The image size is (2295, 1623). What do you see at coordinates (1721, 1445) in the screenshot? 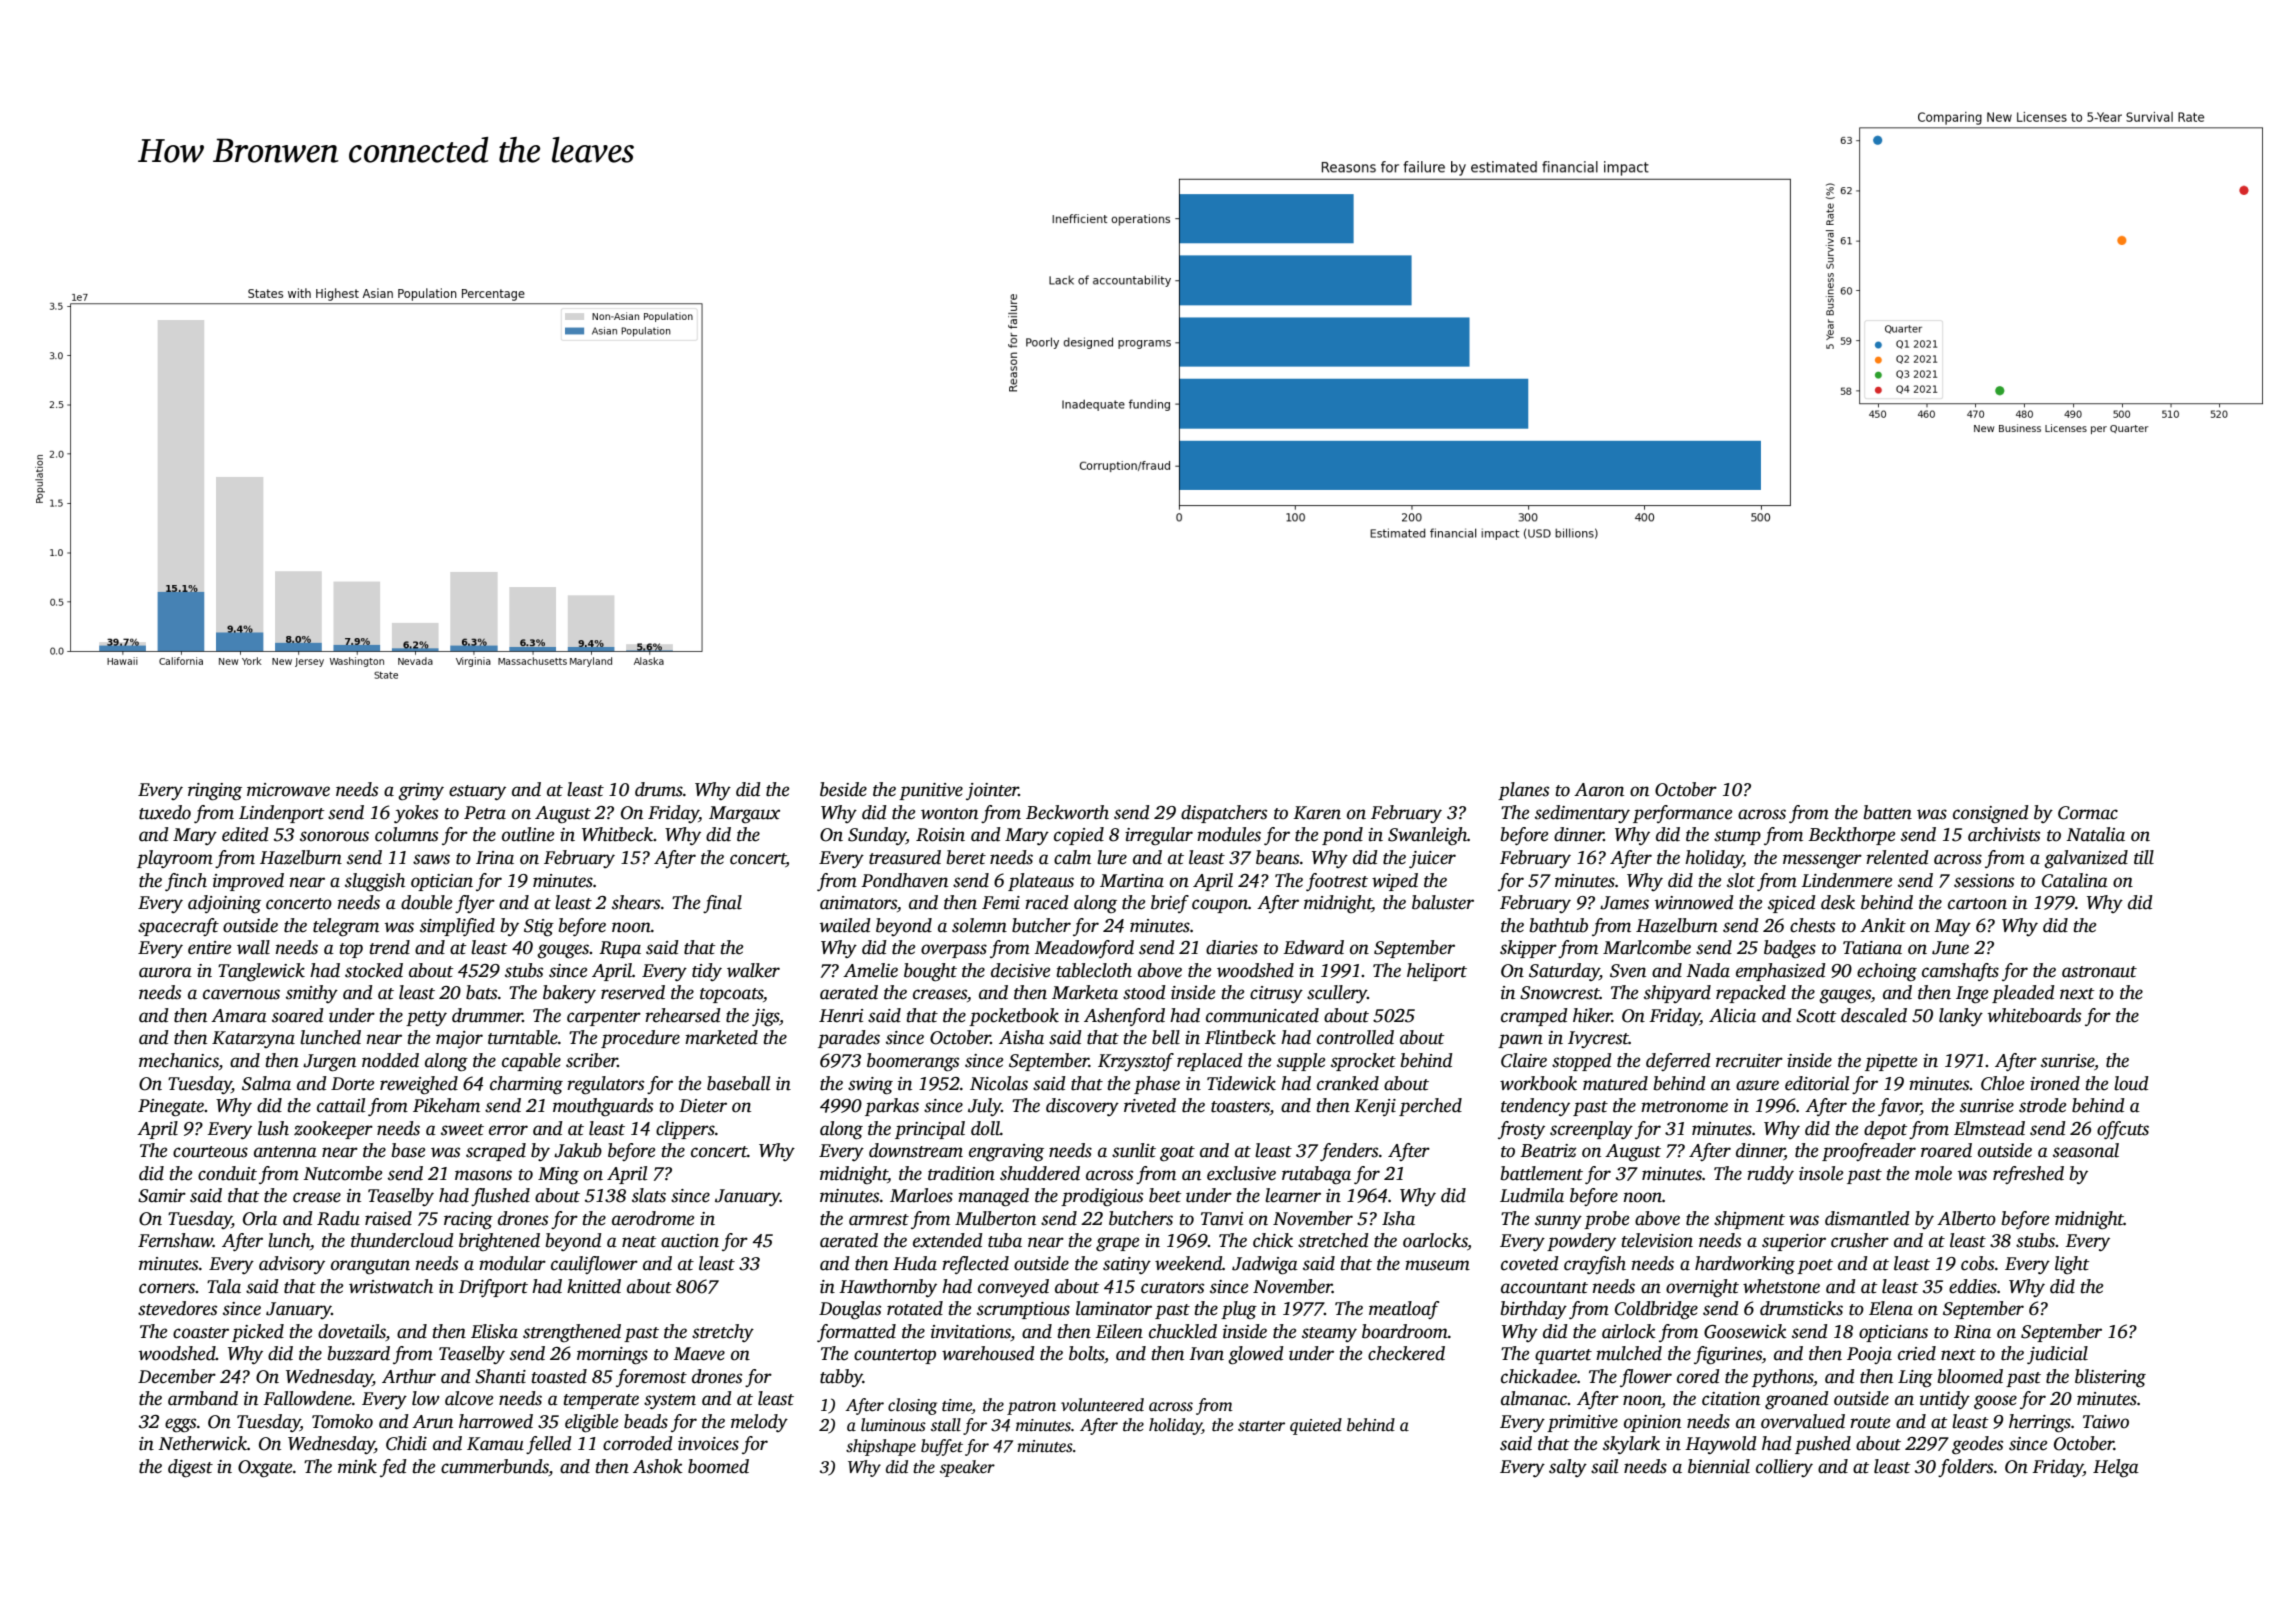
I see `Haywold` at bounding box center [1721, 1445].
